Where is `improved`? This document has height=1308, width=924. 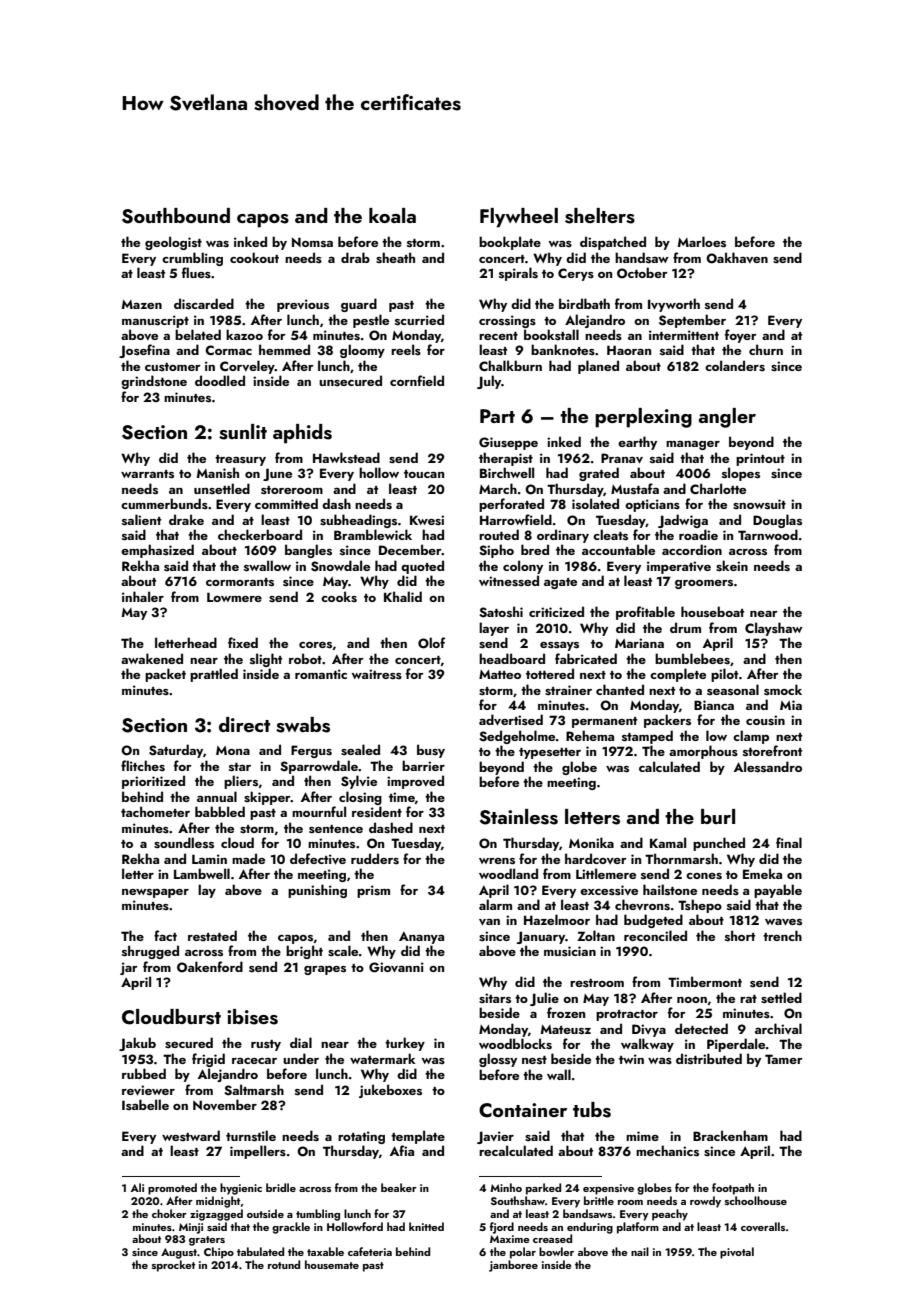 improved is located at coordinates (415, 782).
